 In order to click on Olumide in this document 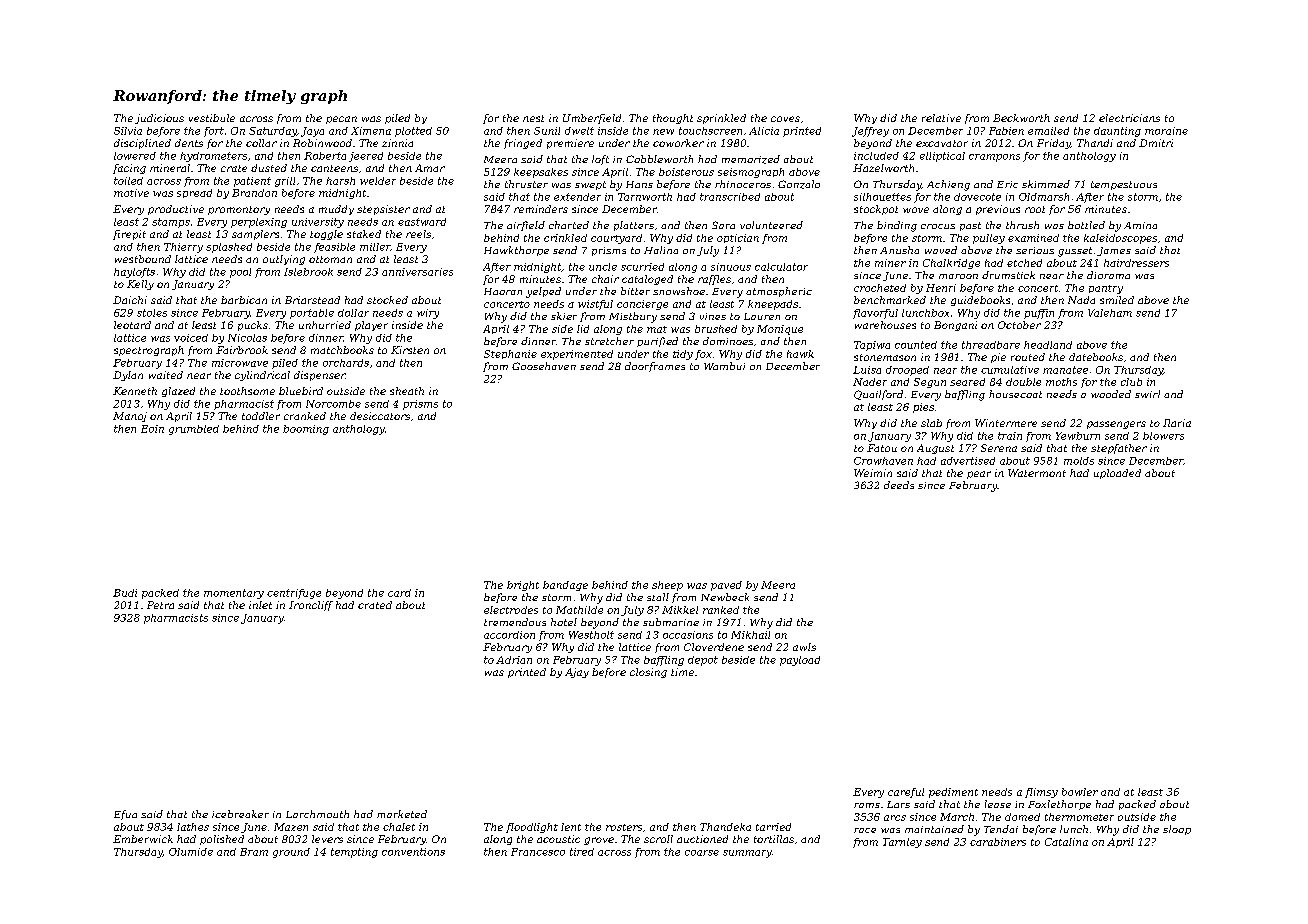, I will do `click(191, 852)`.
